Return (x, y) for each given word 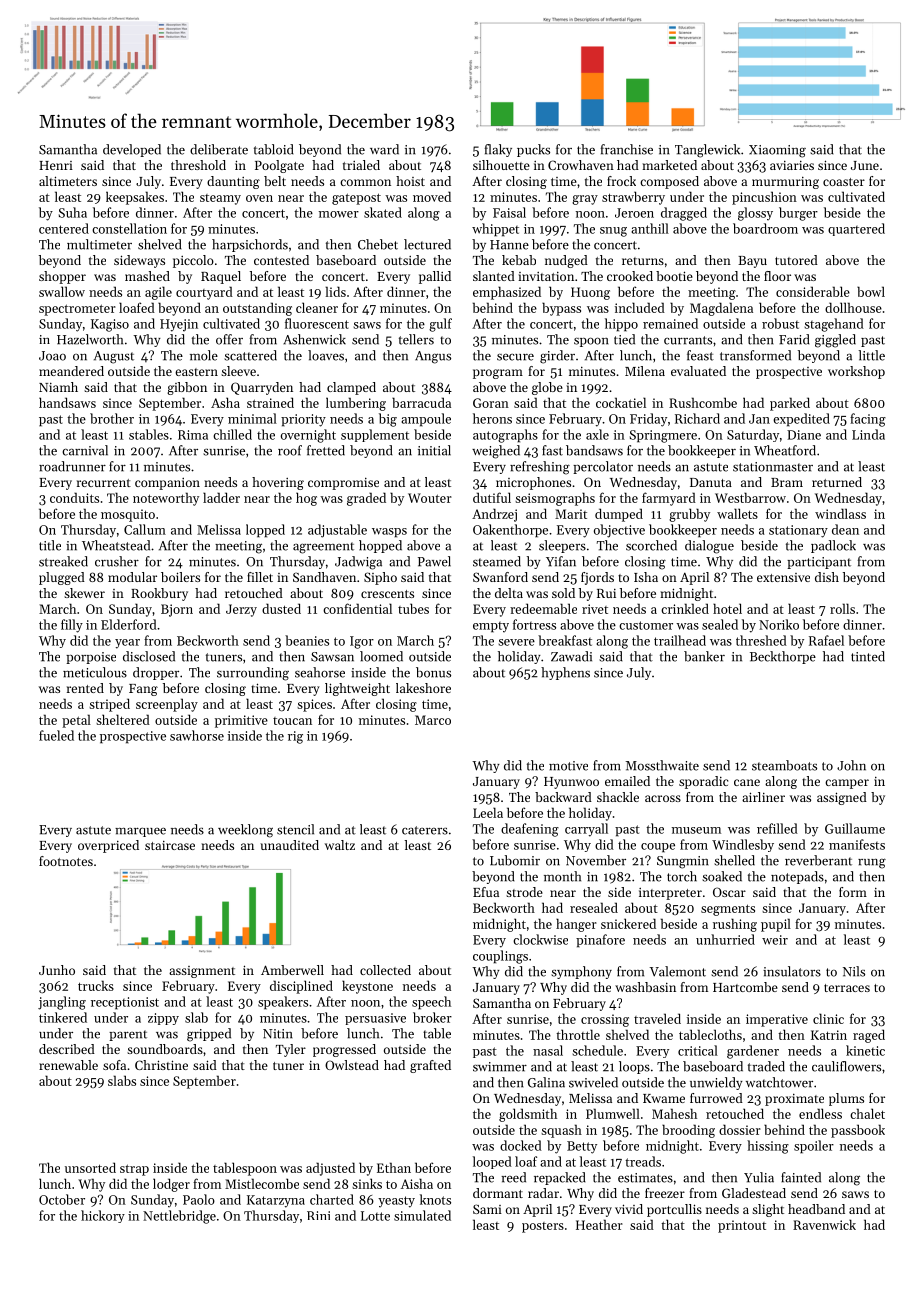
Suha (73, 212)
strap (134, 1170)
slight (768, 1210)
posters (543, 1227)
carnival (85, 450)
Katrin (829, 1035)
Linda (868, 434)
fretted (326, 450)
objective (619, 531)
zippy (163, 1019)
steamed (497, 561)
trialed (361, 165)
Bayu (752, 262)
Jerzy (241, 610)
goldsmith (528, 1115)
